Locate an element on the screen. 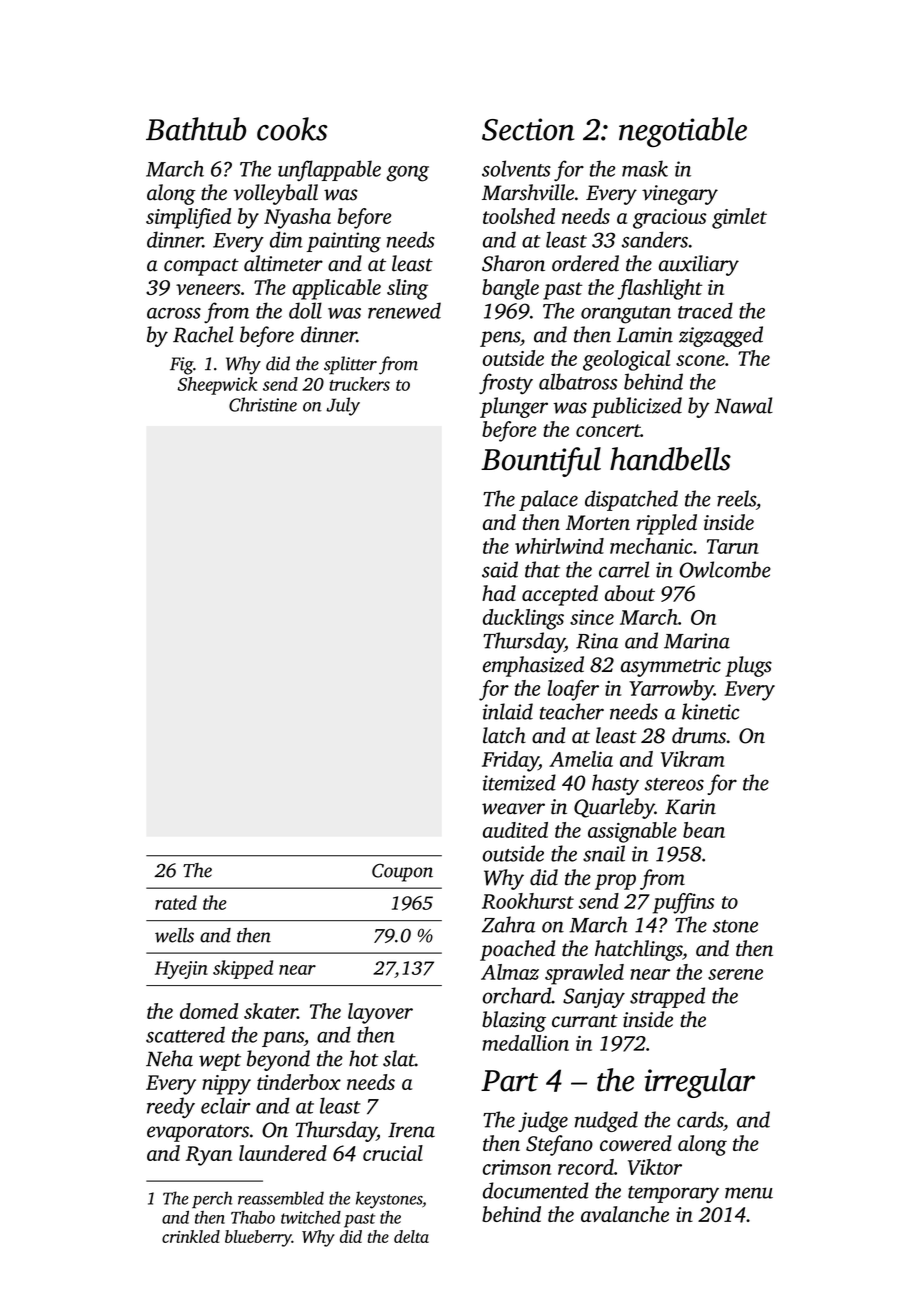  had is located at coordinates (499, 593).
